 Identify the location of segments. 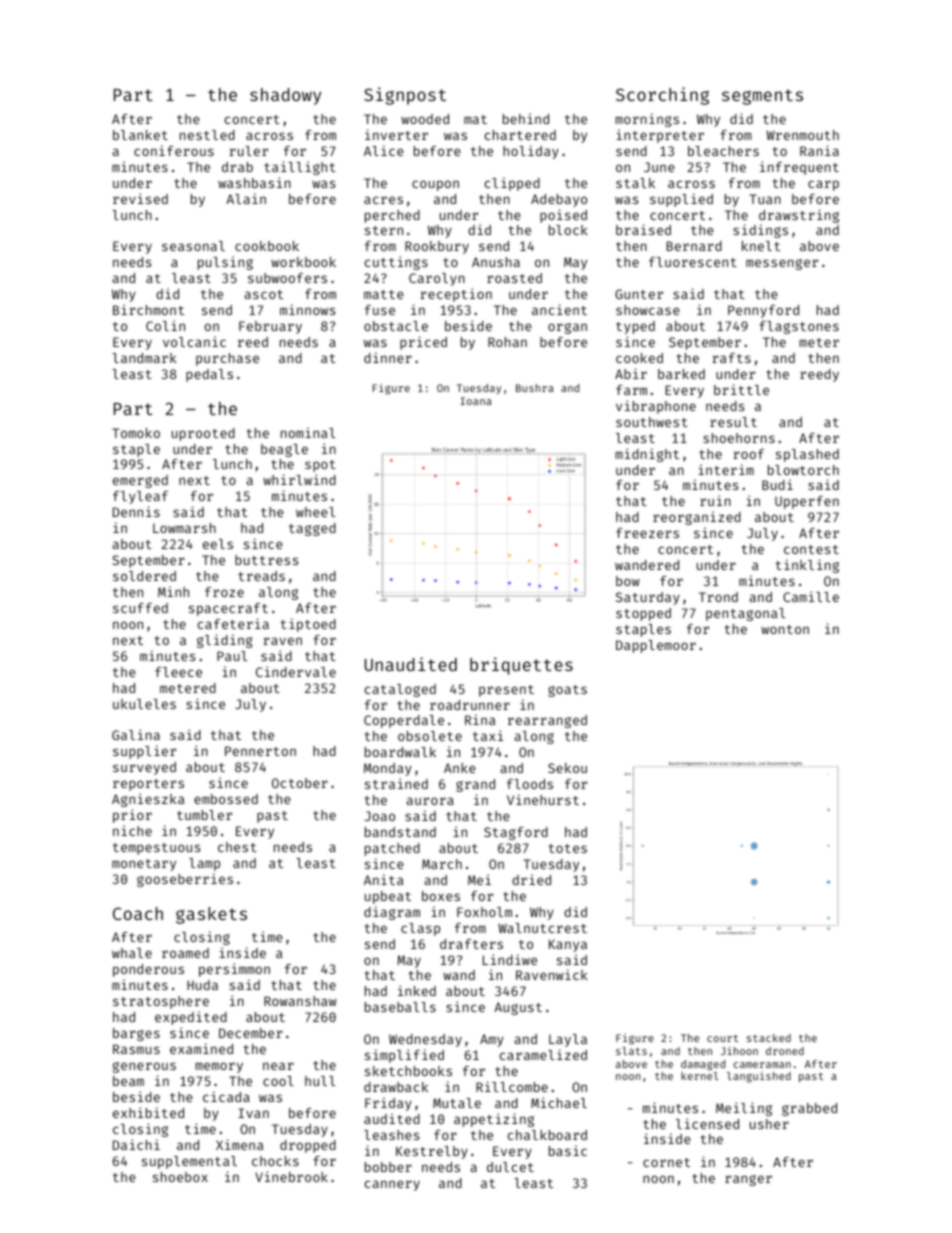
(762, 97).
